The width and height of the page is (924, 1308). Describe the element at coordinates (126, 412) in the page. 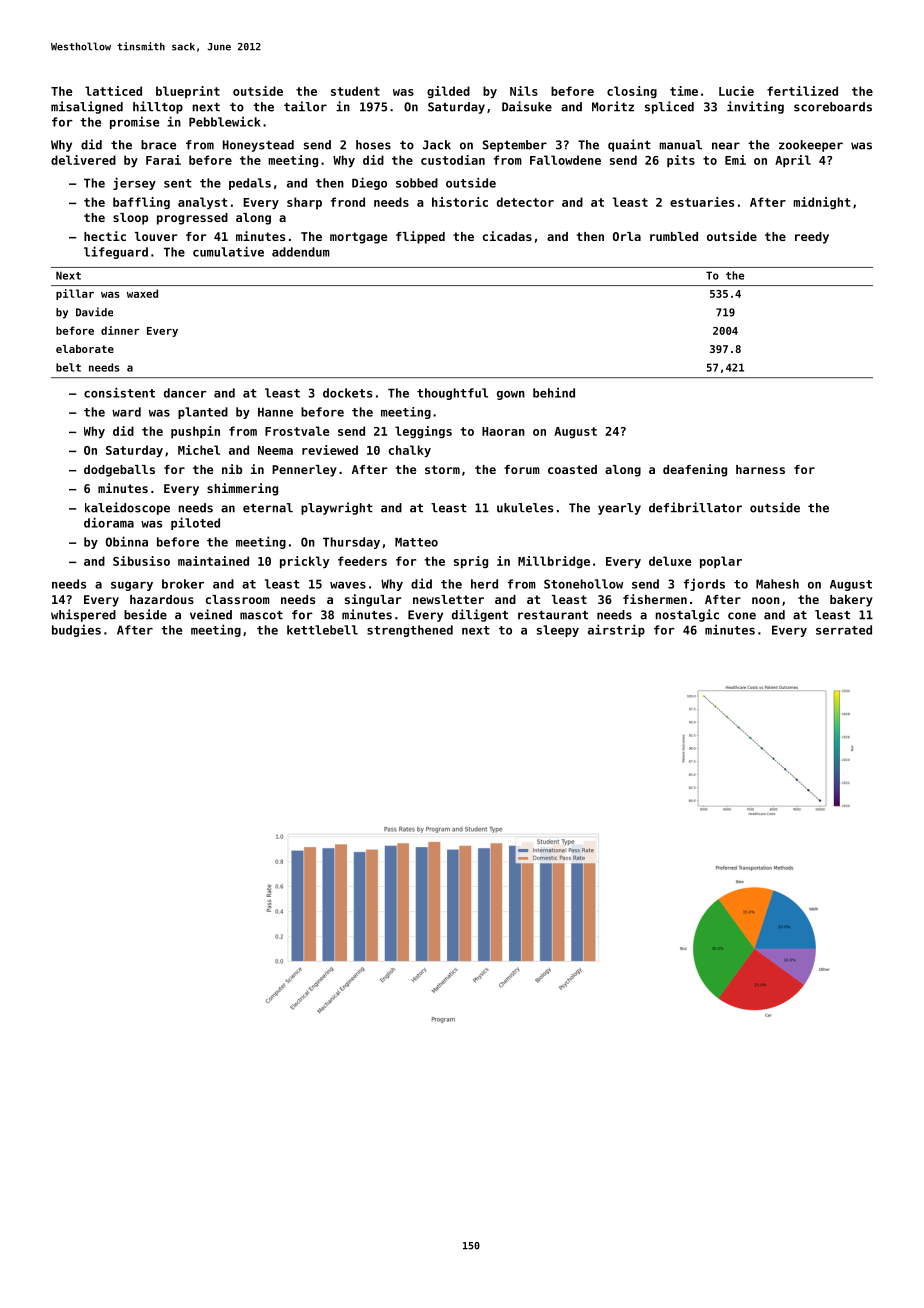

I see `ward` at that location.
